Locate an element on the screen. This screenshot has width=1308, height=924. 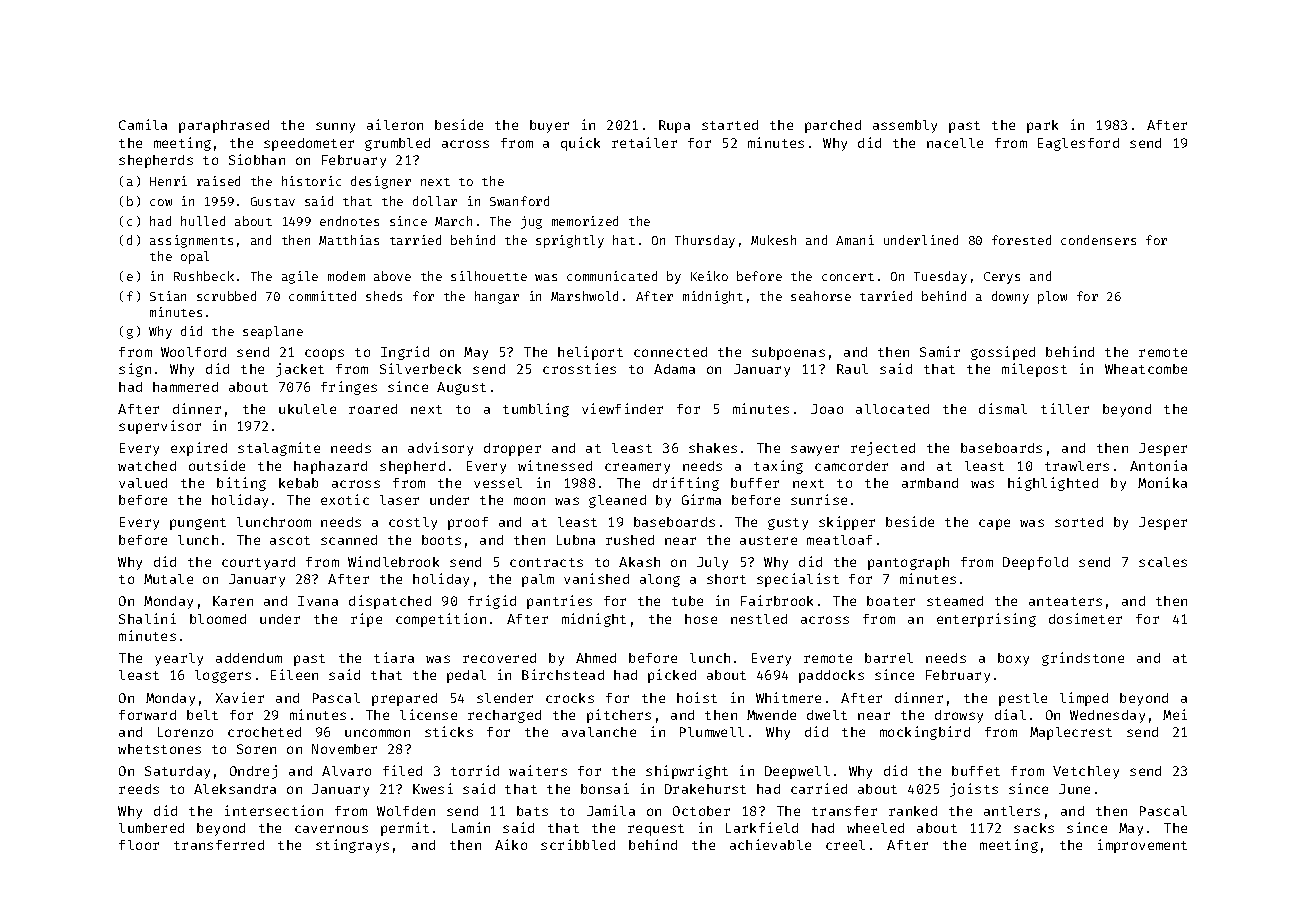
assembly is located at coordinates (905, 126).
